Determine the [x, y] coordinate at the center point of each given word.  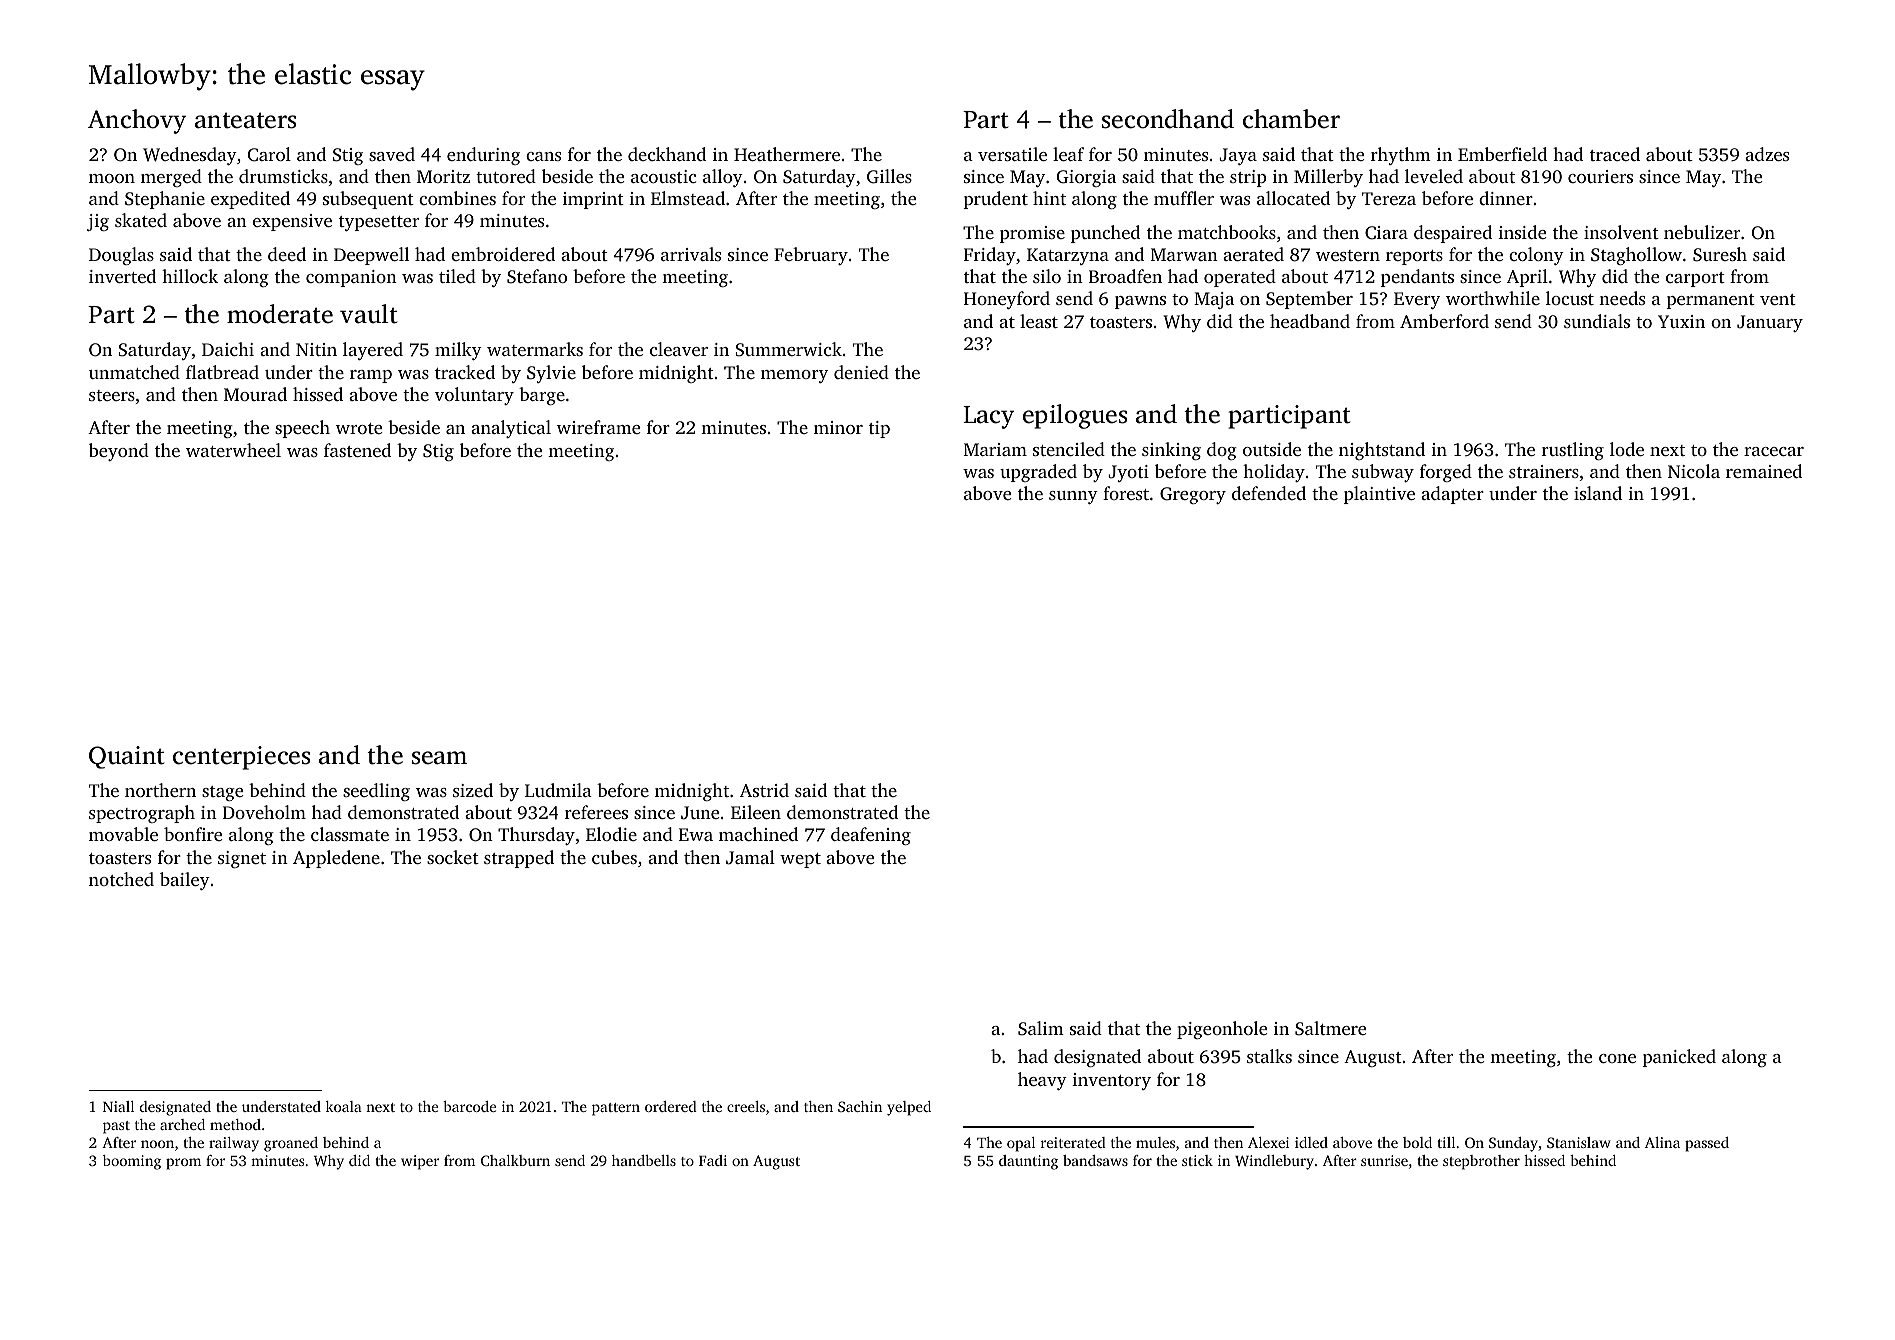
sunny [1073, 497]
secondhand [1168, 119]
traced [1615, 154]
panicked [1679, 1058]
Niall [118, 1106]
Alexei [1268, 1142]
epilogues [1075, 416]
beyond [119, 452]
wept [800, 860]
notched [121, 879]
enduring [483, 156]
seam [439, 758]
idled [1311, 1142]
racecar [1774, 451]
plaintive [1379, 495]
